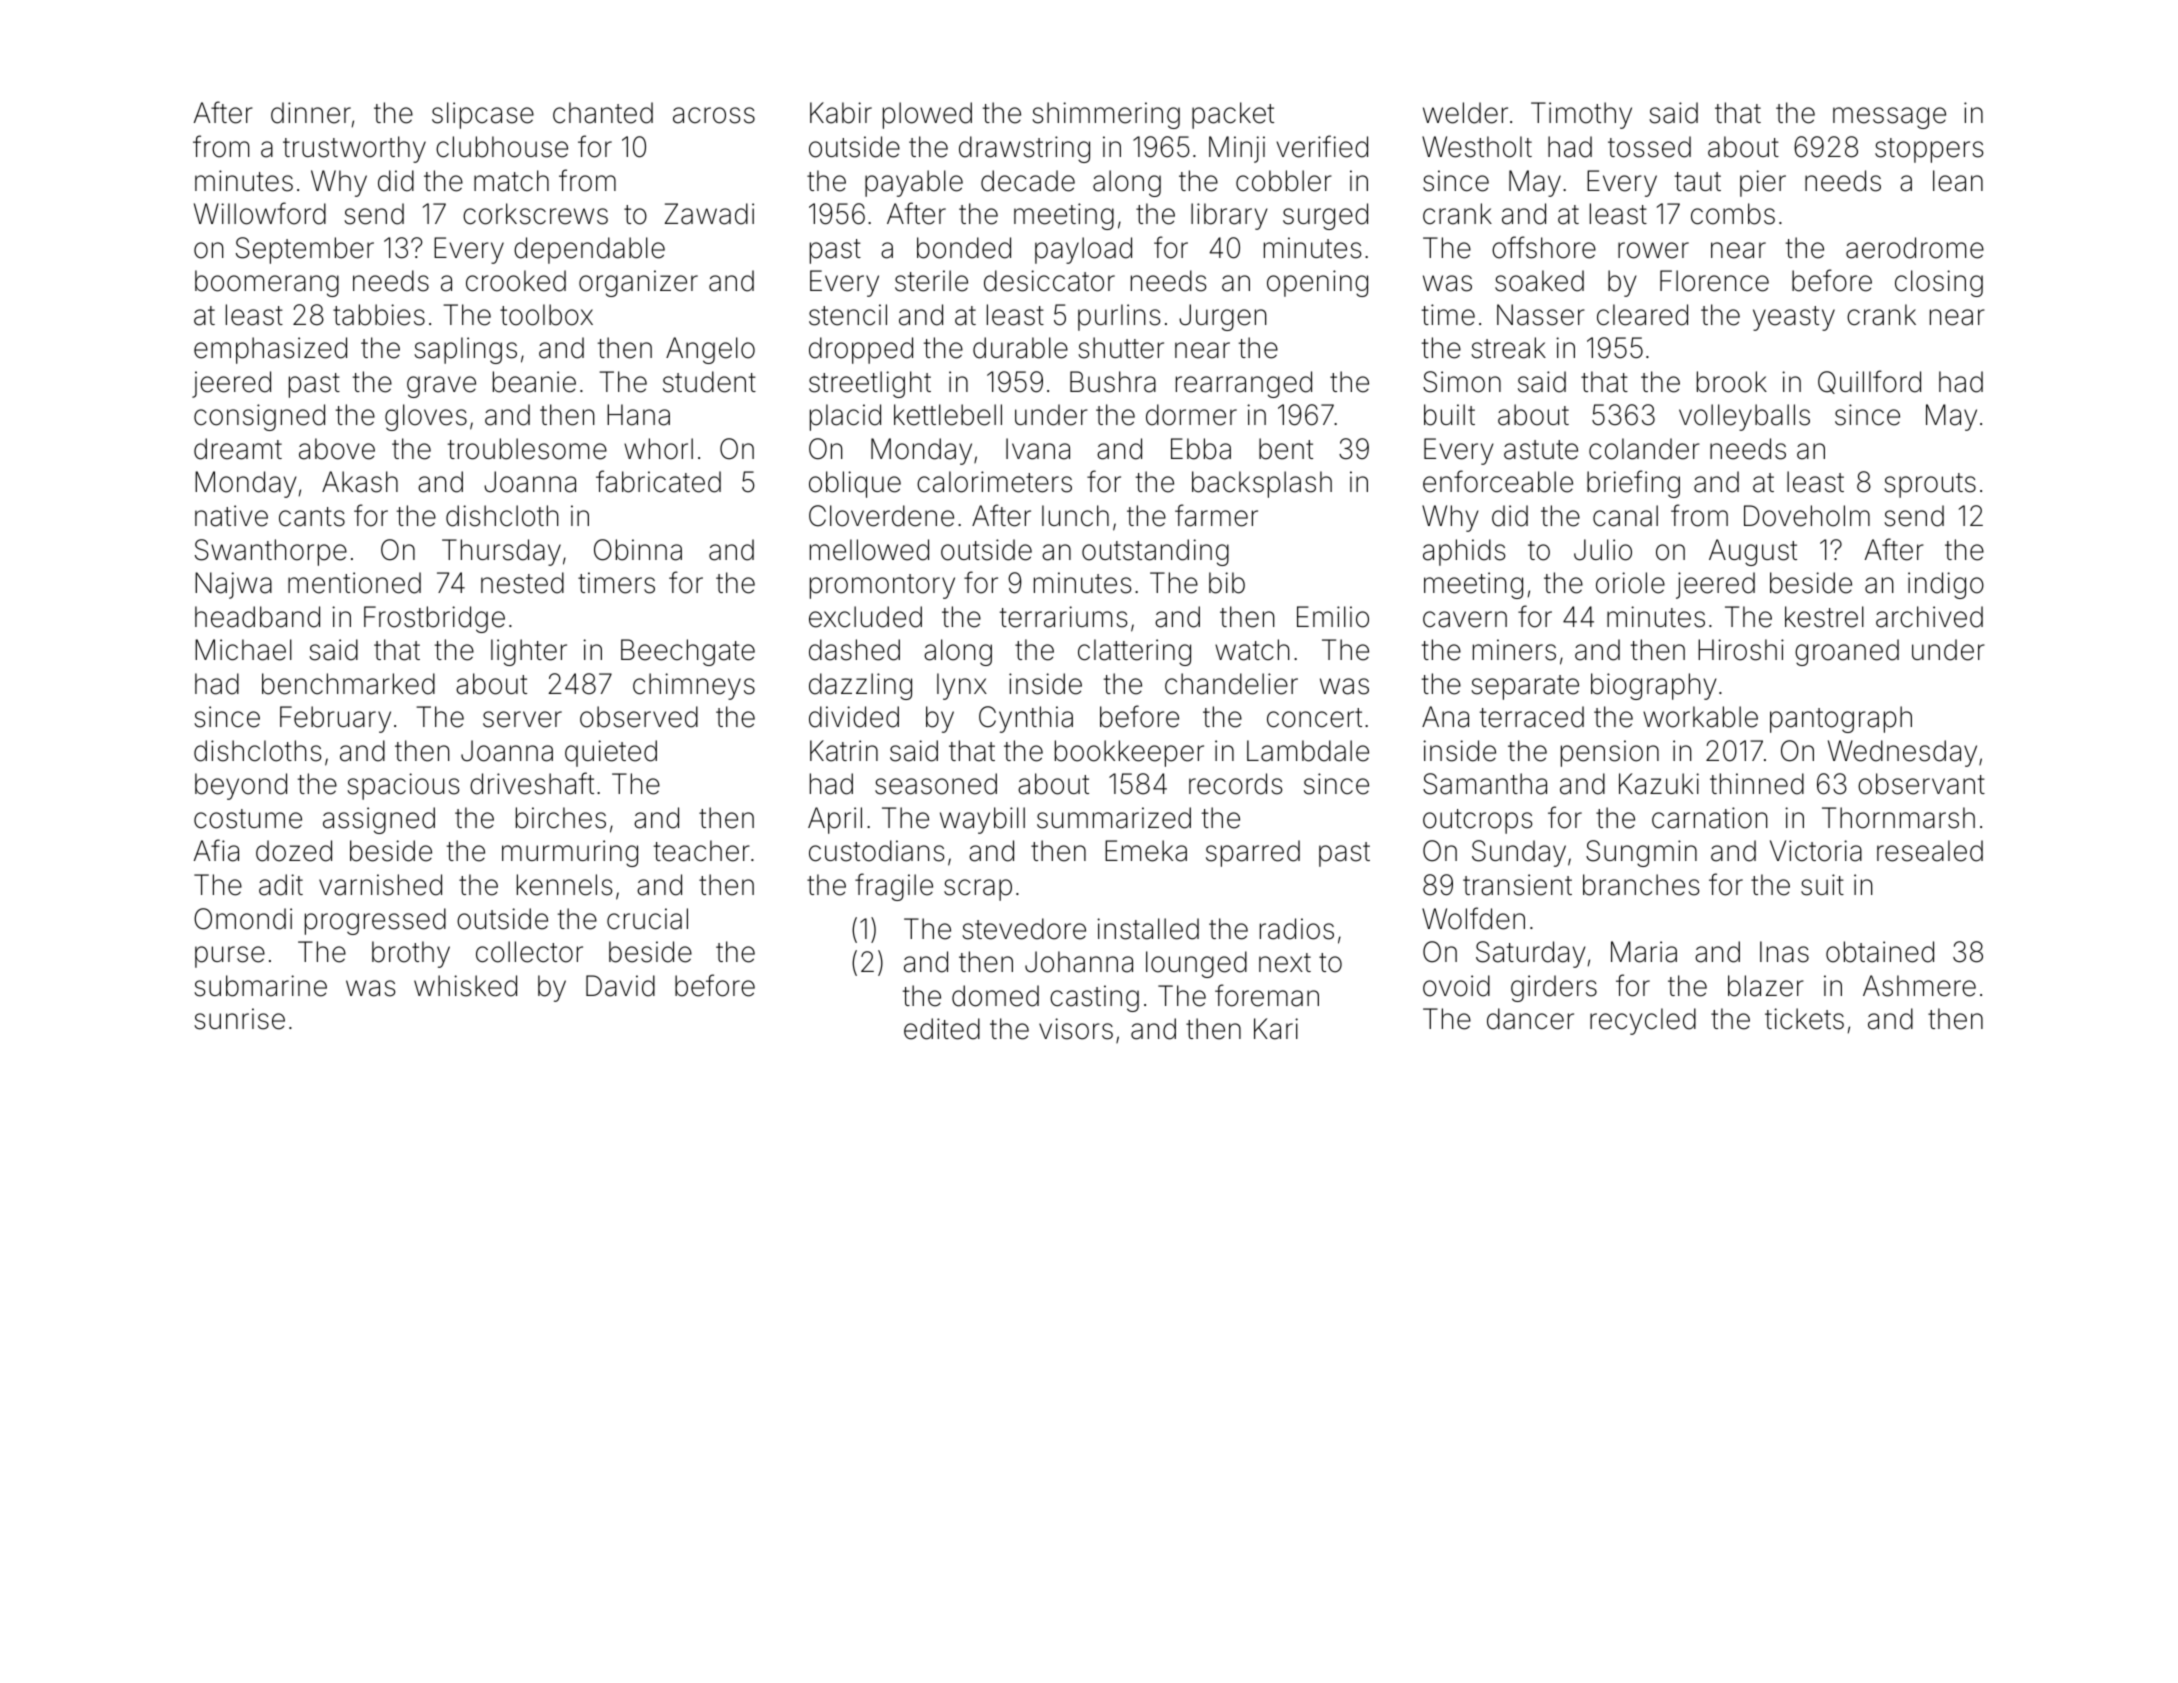  Describe the element at coordinates (311, 113) in the document. I see `dinner` at that location.
